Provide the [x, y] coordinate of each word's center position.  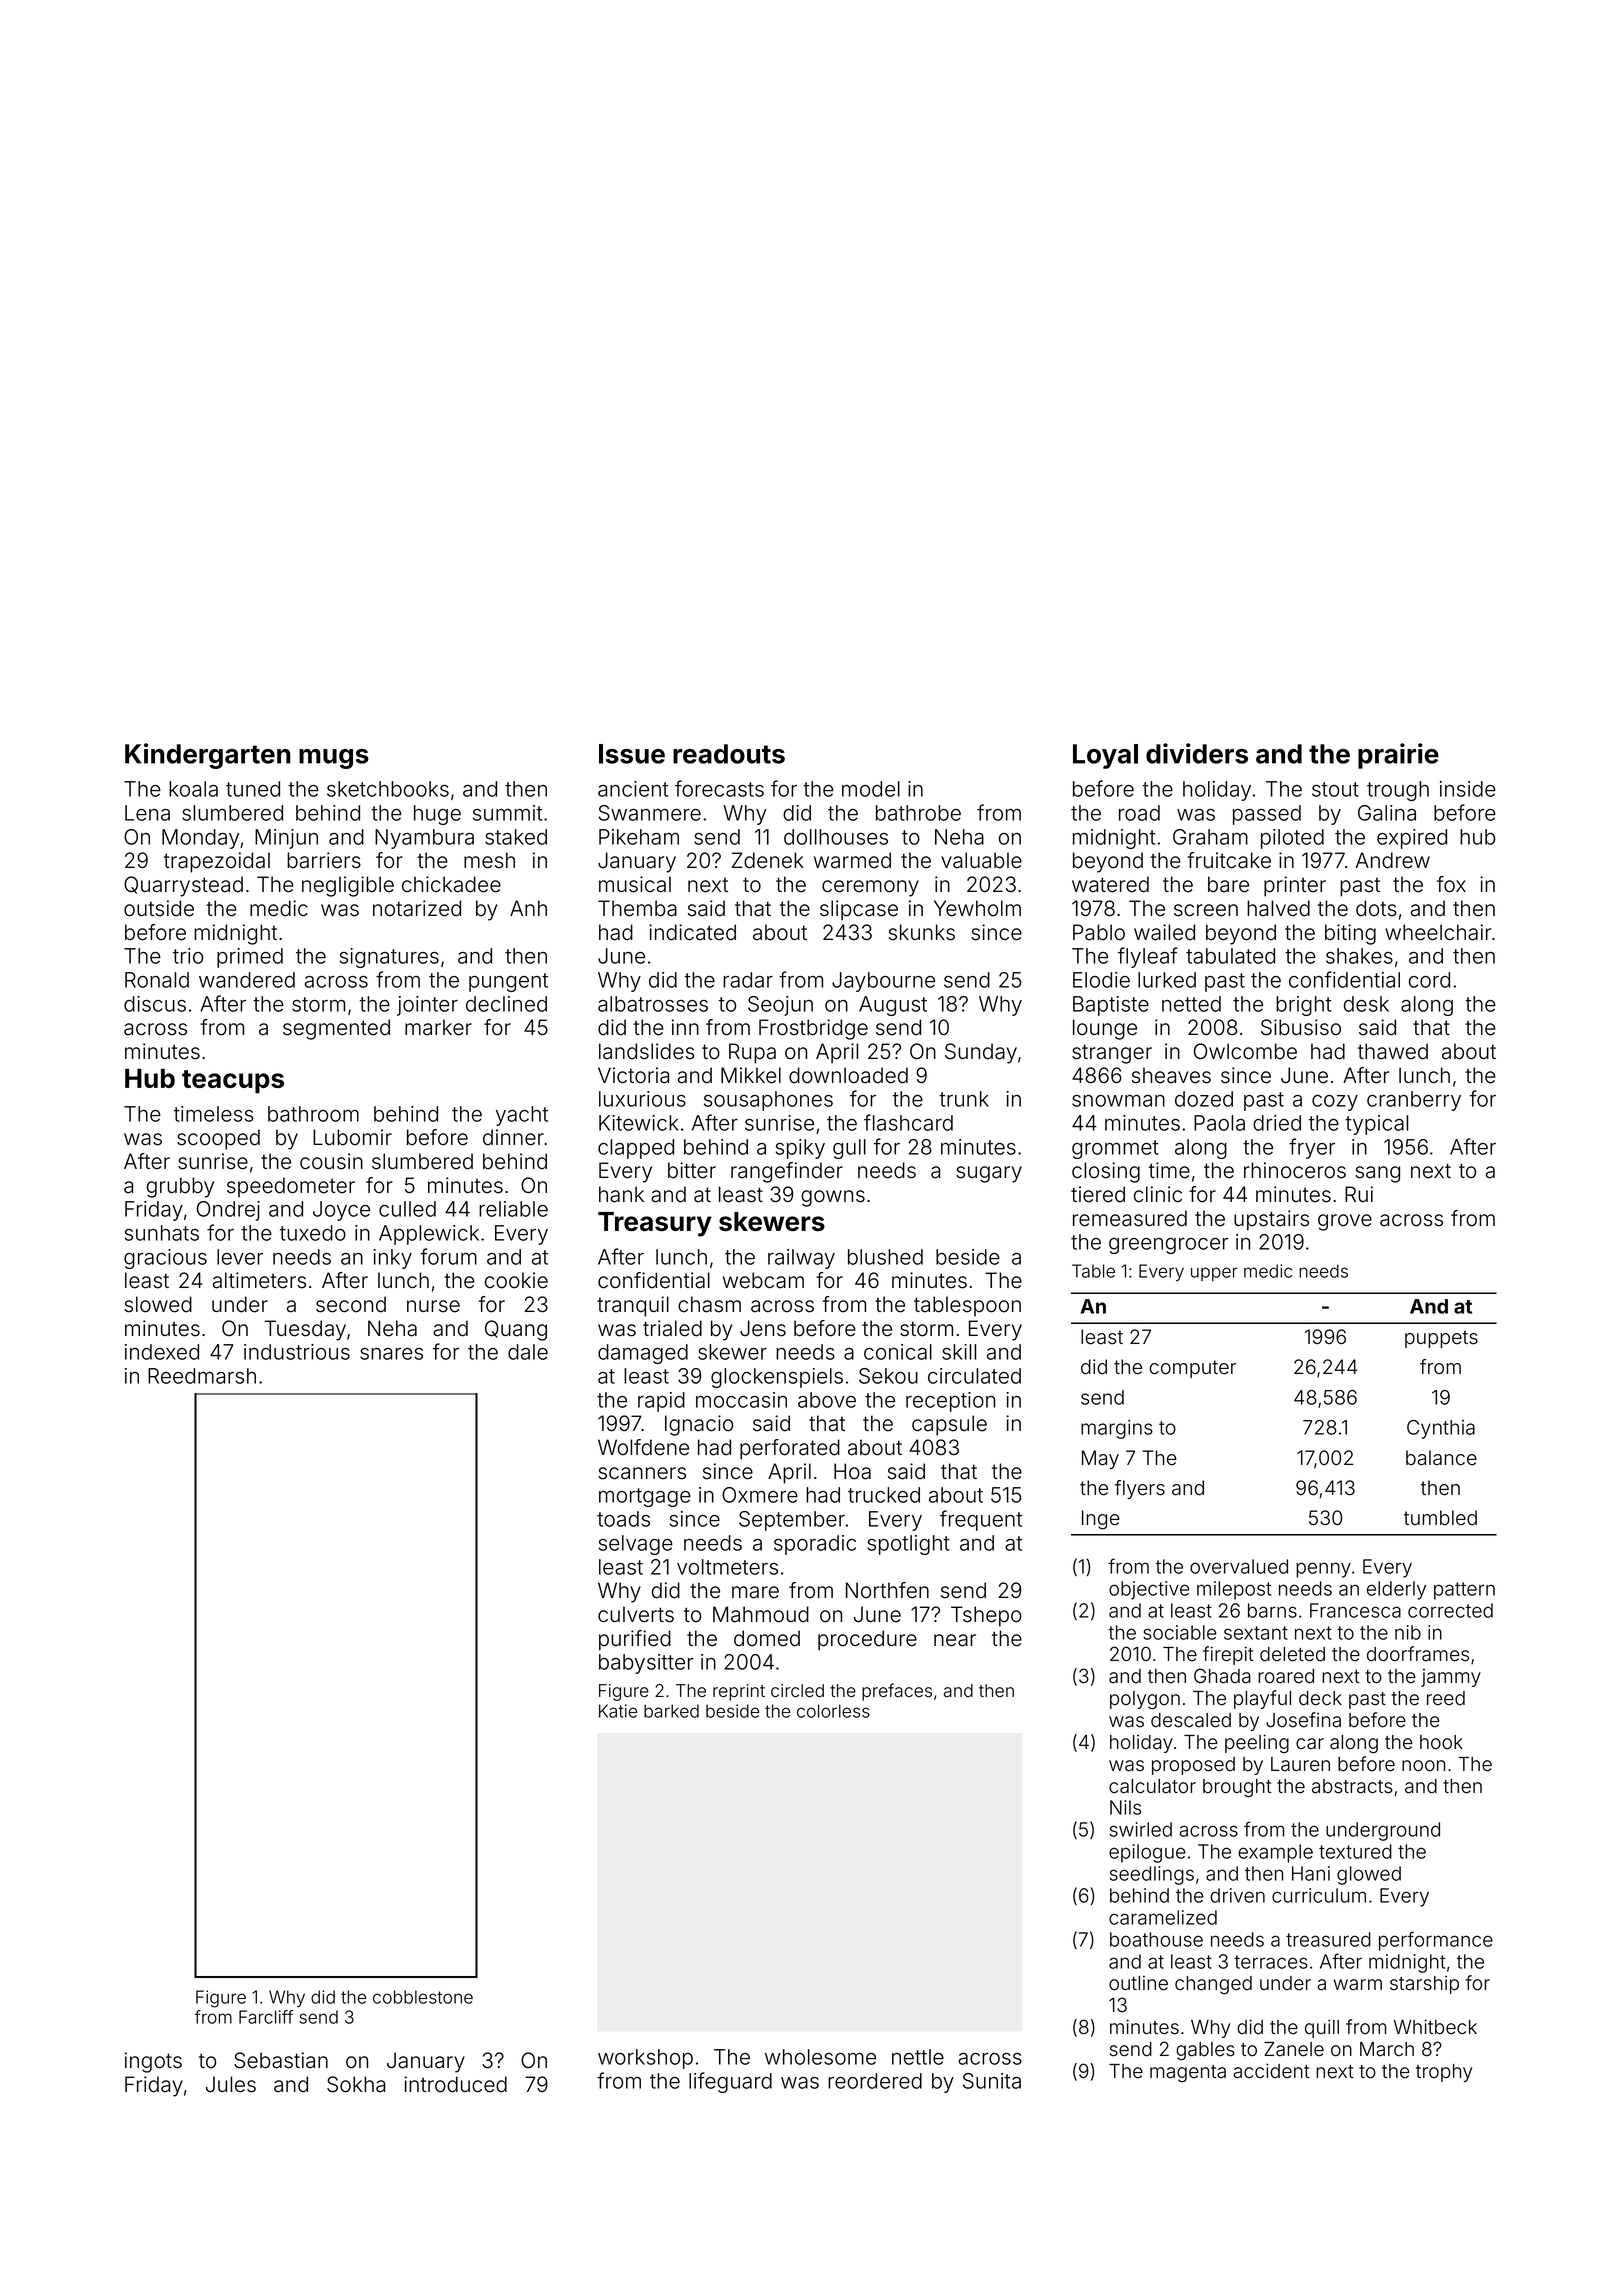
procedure [867, 1640]
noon [1423, 1766]
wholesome [820, 2057]
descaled [1191, 1720]
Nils [1125, 1807]
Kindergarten [208, 756]
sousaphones [768, 1101]
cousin [331, 1161]
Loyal [1105, 756]
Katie [618, 1711]
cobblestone [423, 1997]
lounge [1105, 1029]
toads [623, 1519]
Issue [632, 754]
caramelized [1163, 1917]
